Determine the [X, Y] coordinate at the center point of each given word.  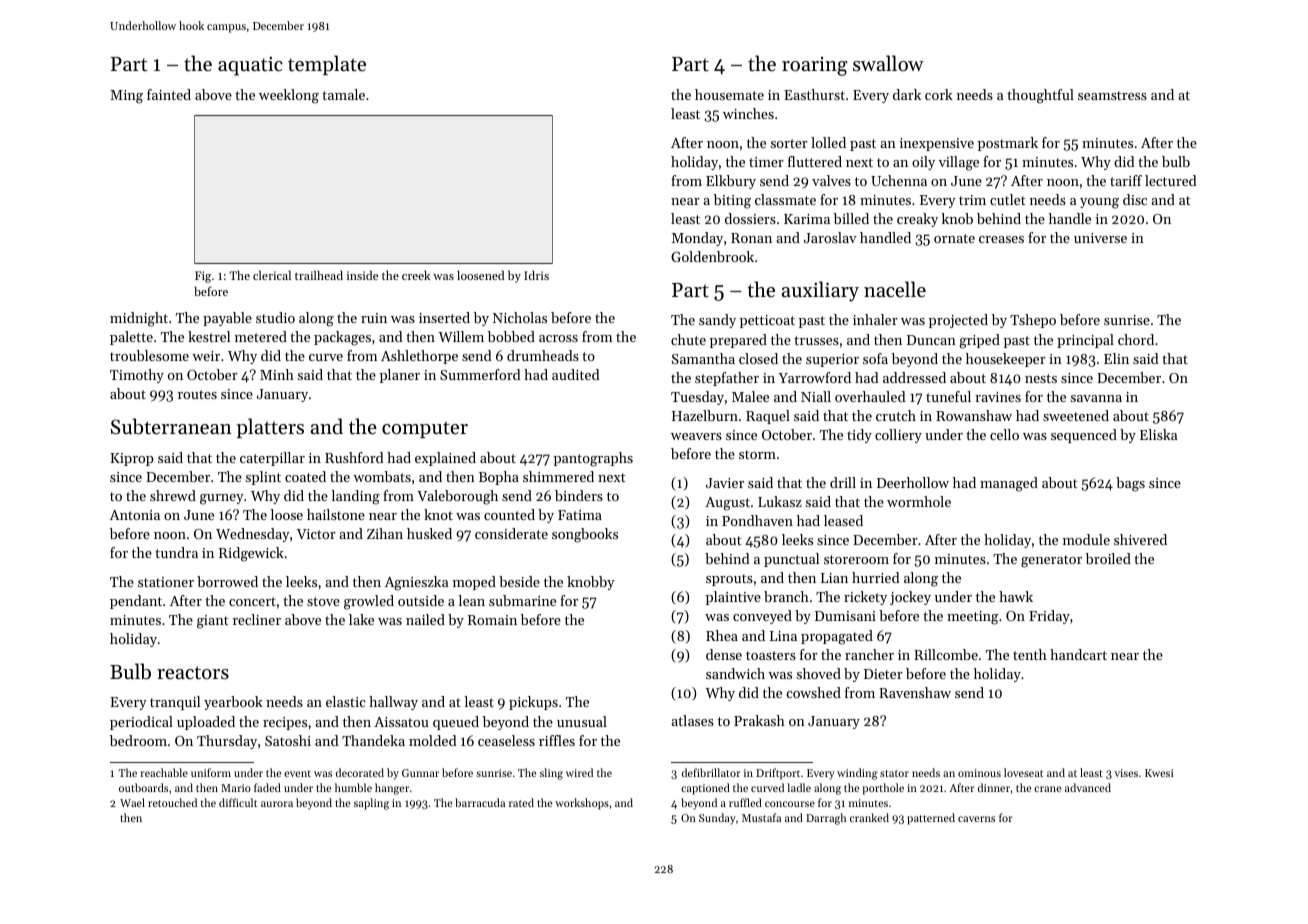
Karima [807, 219]
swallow [888, 63]
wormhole [919, 501]
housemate [729, 94]
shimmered [558, 476]
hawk [1016, 596]
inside [362, 275]
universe [1100, 238]
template [327, 65]
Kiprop [132, 459]
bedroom [138, 740]
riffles [557, 740]
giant [213, 622]
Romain [492, 620]
